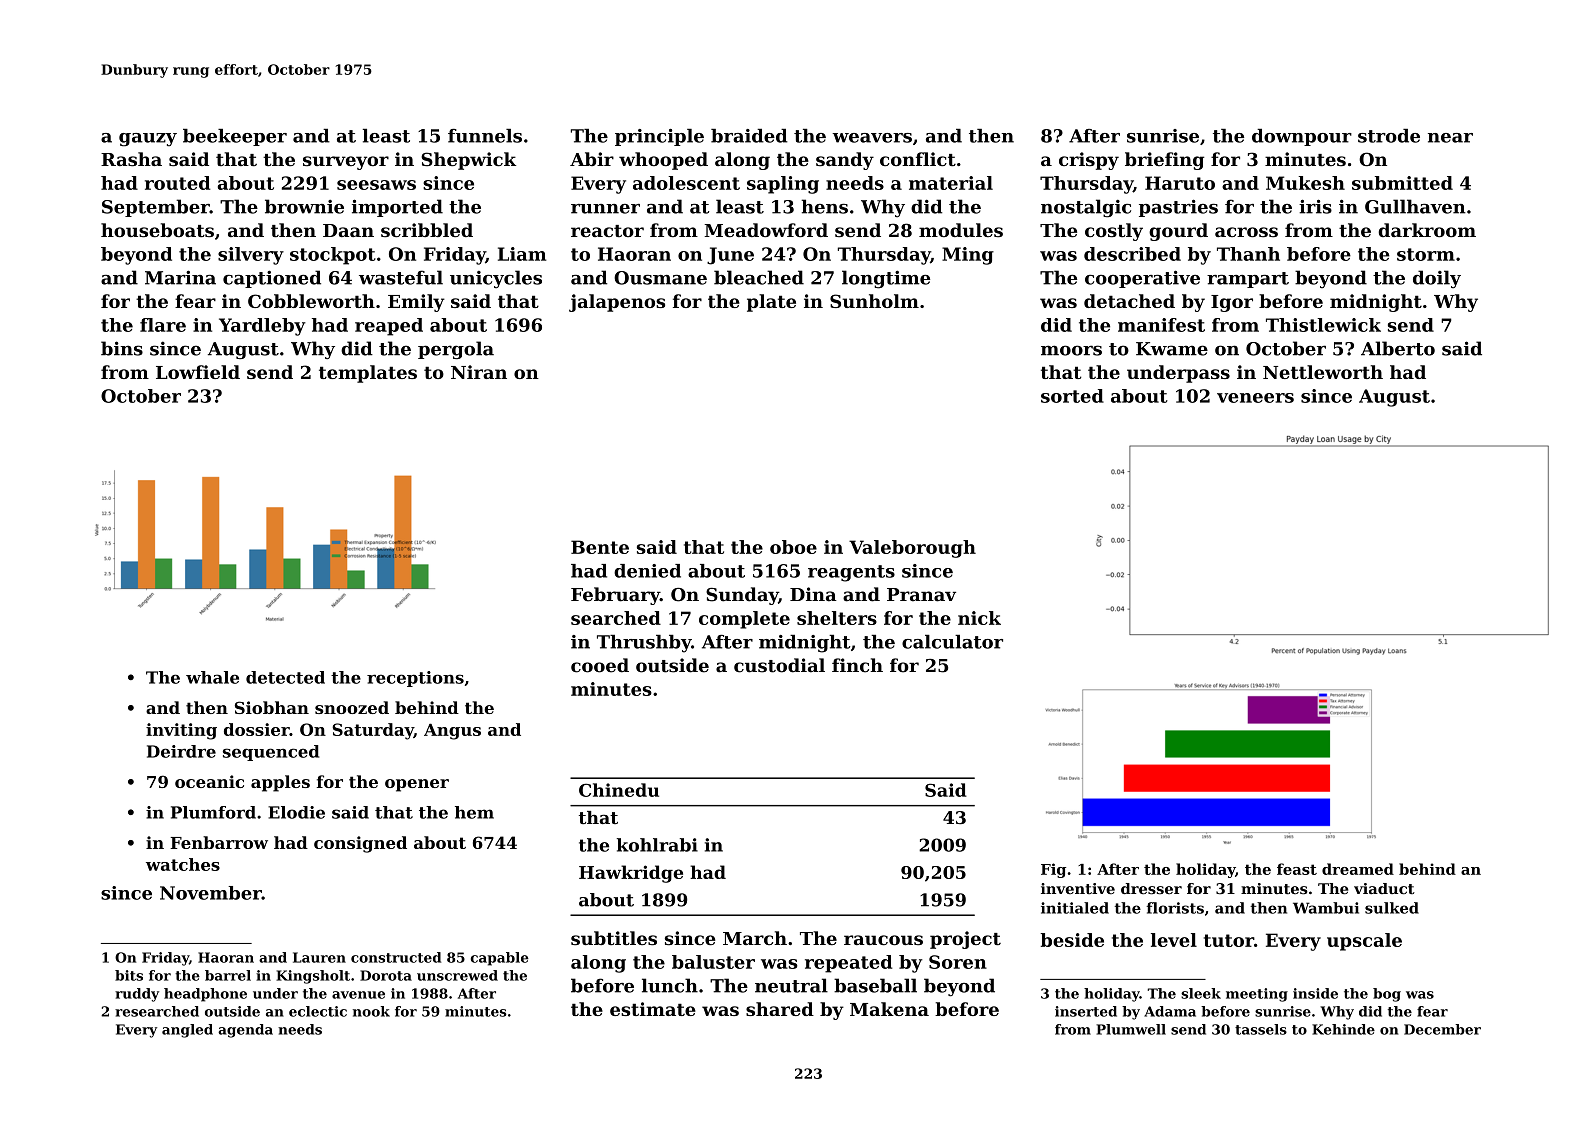 This document has width=1588, height=1123. I want to click on nook, so click(371, 1011).
